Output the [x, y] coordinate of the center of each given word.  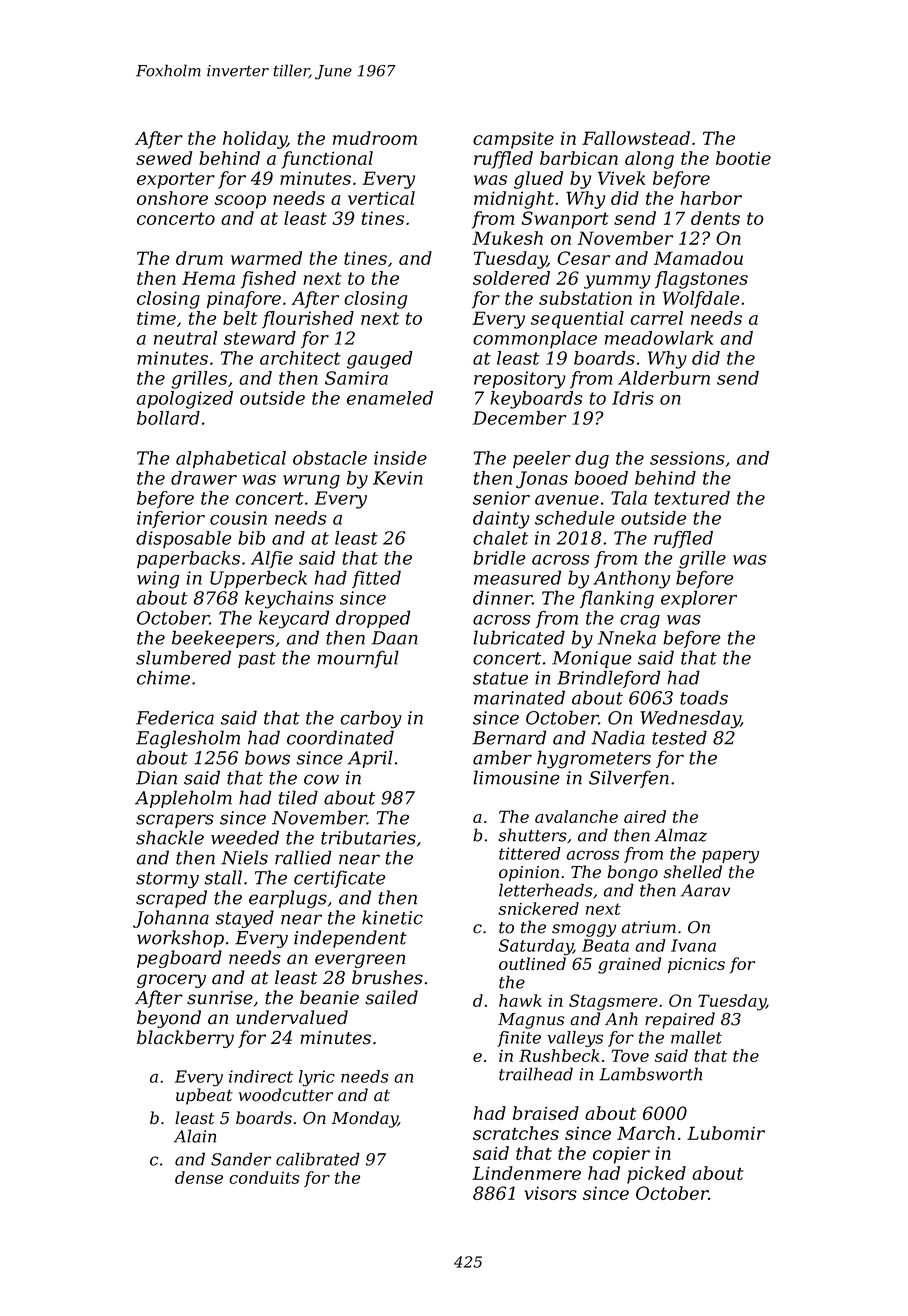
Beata [605, 945]
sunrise [220, 998]
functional [327, 160]
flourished [308, 320]
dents [715, 218]
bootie [743, 158]
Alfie [272, 559]
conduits [264, 1177]
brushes [387, 977]
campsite [513, 140]
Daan [395, 638]
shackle [170, 837]
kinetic [392, 917]
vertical [381, 198]
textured [692, 498]
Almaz [681, 835]
